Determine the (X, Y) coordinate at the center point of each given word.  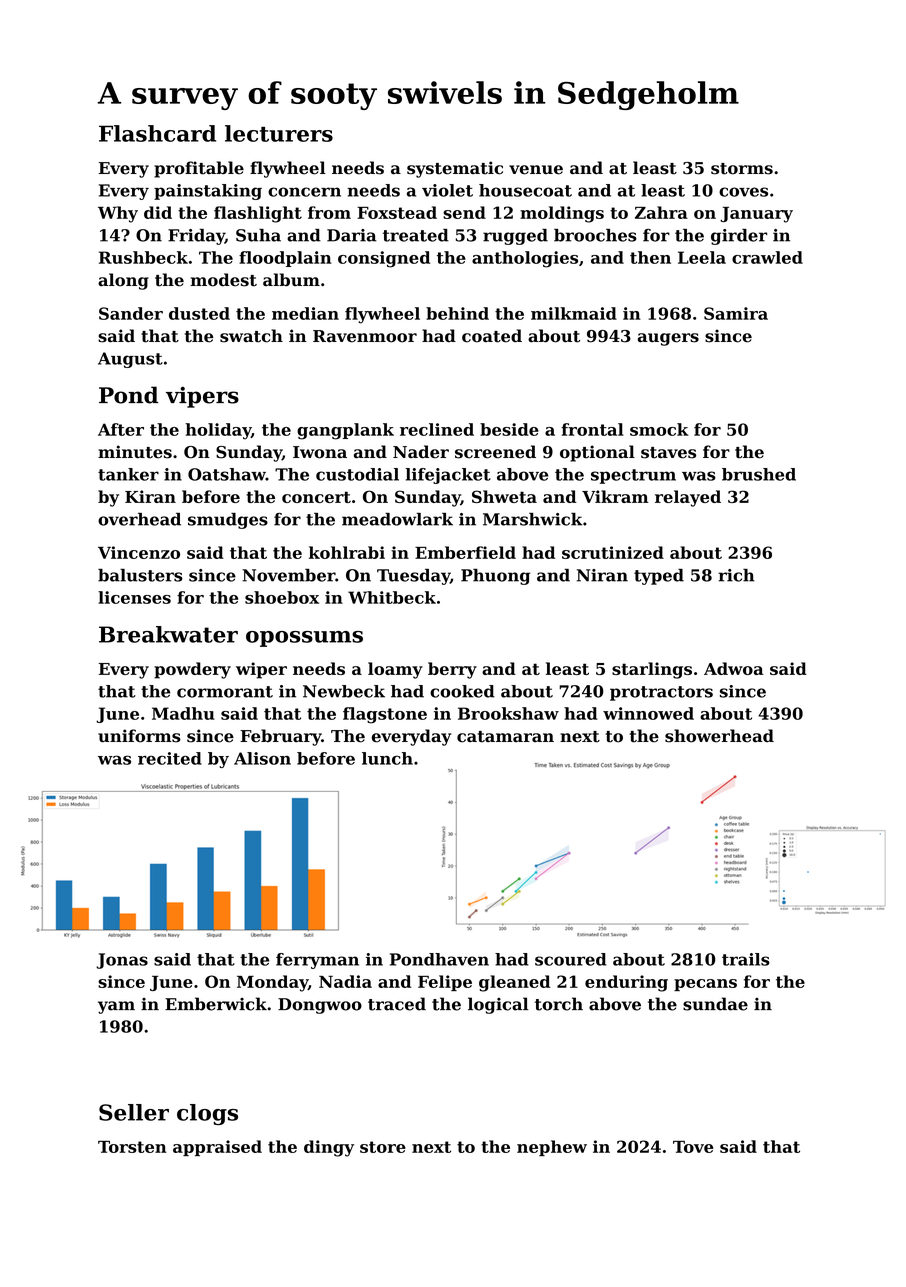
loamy (395, 670)
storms (742, 169)
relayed (688, 498)
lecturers (279, 133)
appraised (217, 1148)
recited (170, 758)
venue (536, 170)
